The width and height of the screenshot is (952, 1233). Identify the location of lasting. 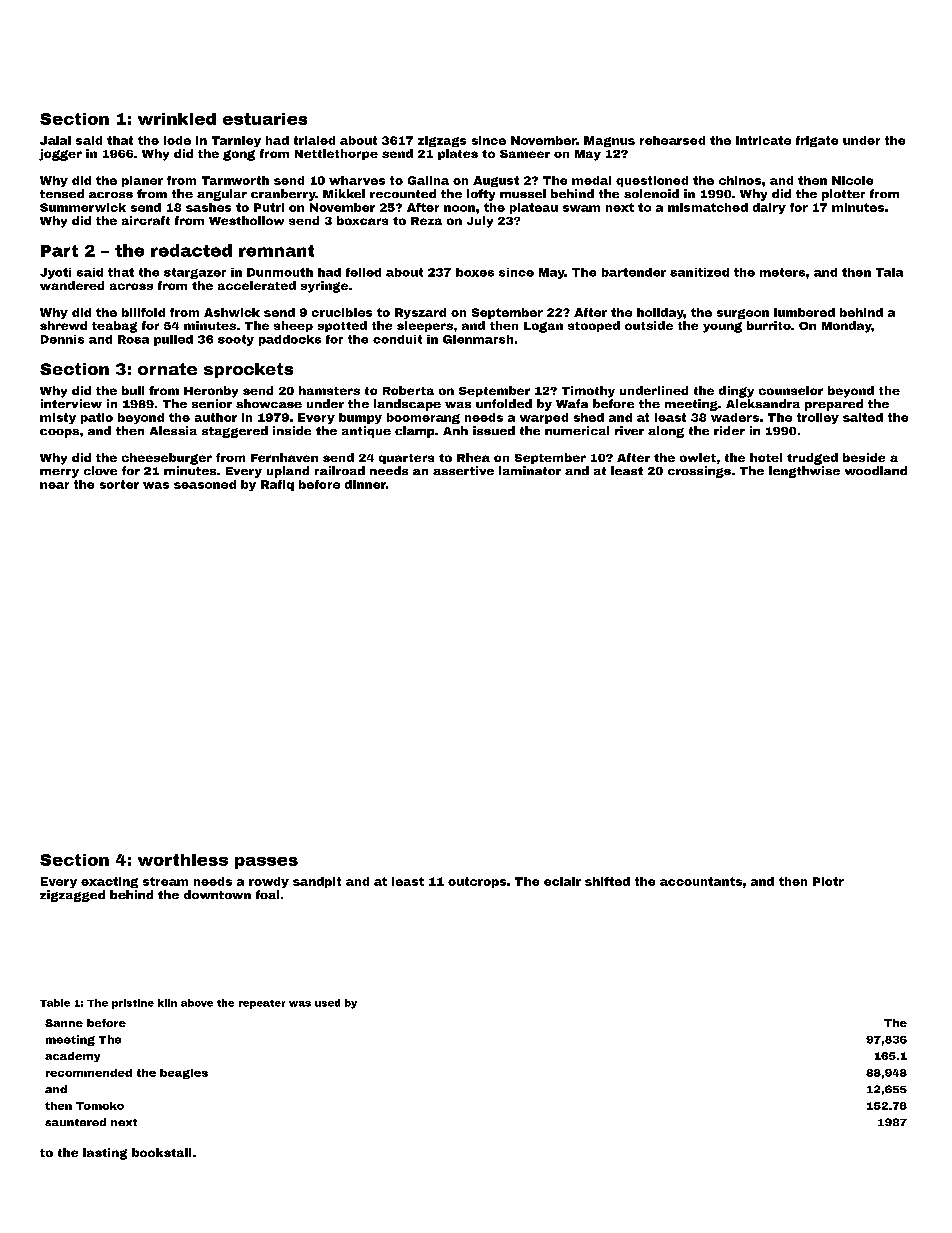
(105, 1154).
